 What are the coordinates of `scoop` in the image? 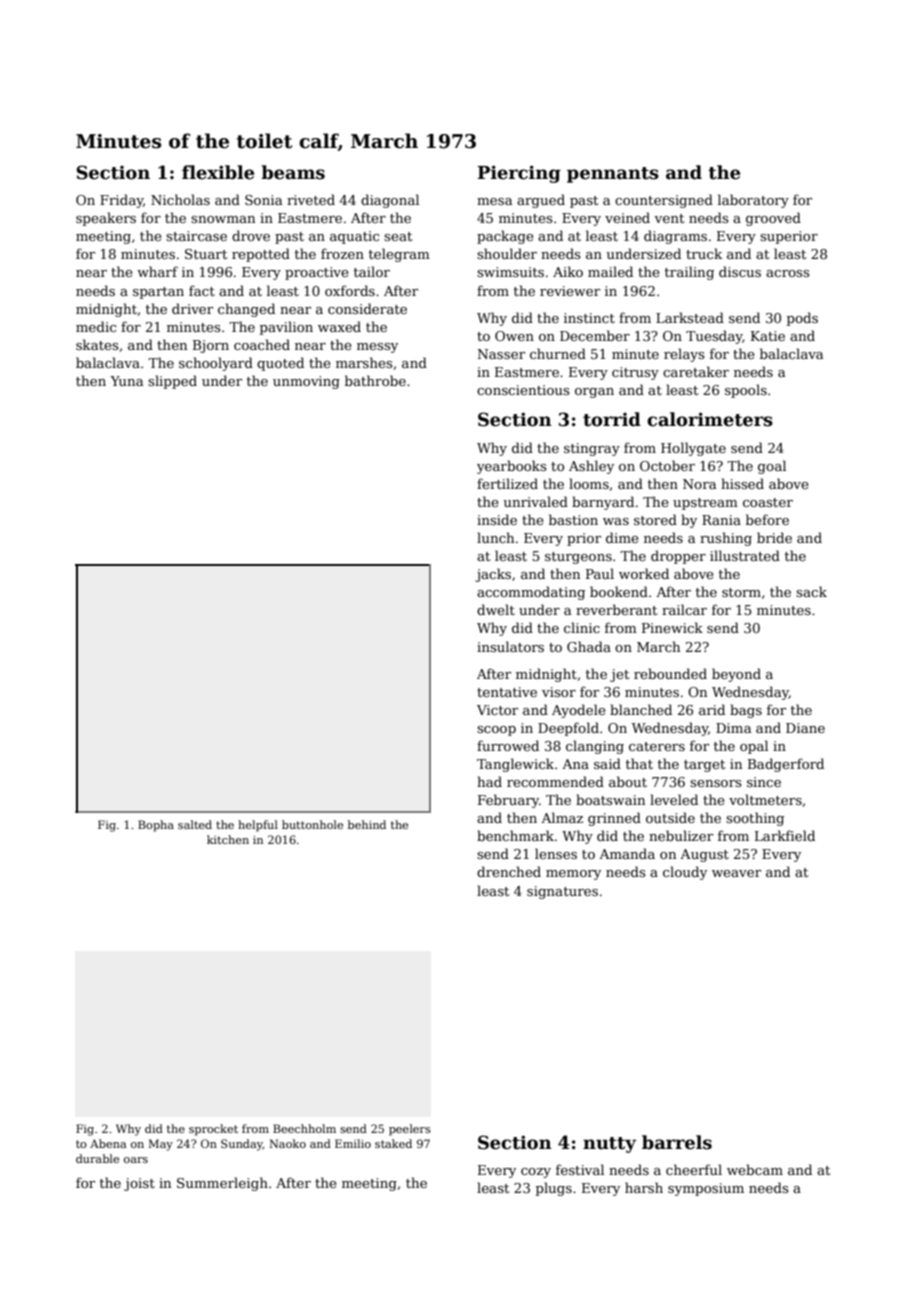 It's located at (496, 731).
